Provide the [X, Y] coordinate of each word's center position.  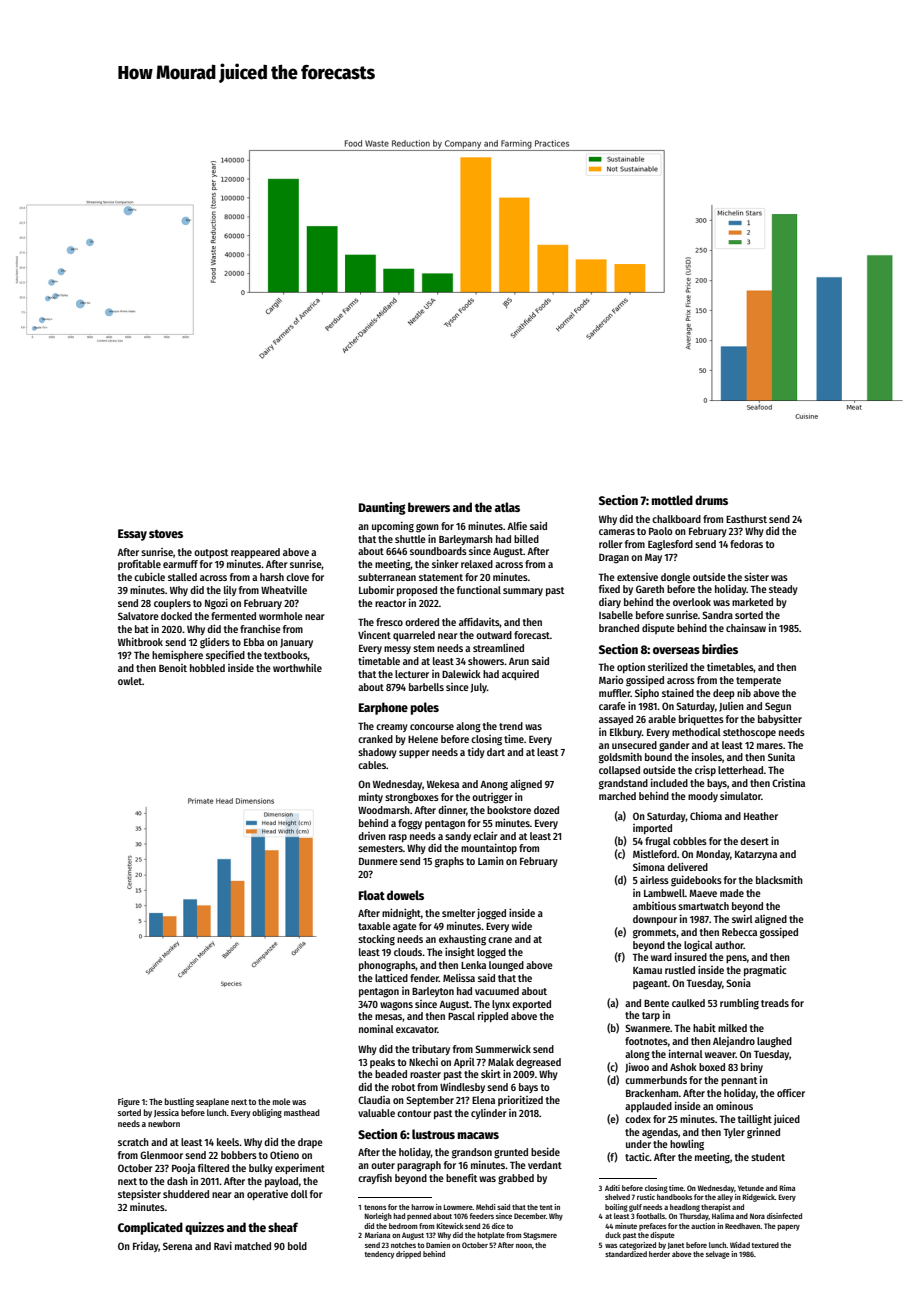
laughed [774, 1042]
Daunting [382, 508]
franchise [260, 628]
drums [711, 500]
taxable [374, 926]
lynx [501, 1005]
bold [297, 1246]
